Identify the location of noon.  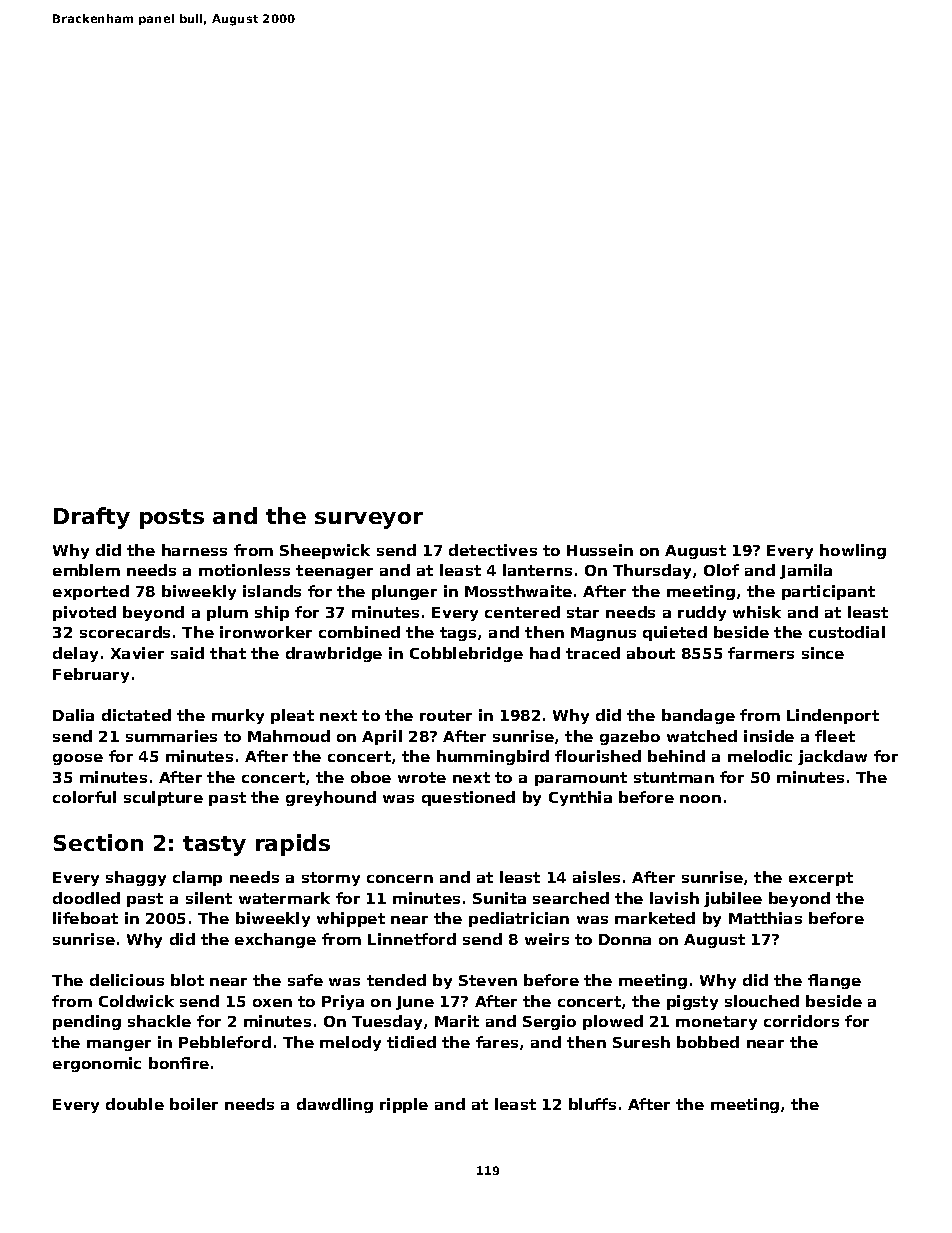
(700, 799).
